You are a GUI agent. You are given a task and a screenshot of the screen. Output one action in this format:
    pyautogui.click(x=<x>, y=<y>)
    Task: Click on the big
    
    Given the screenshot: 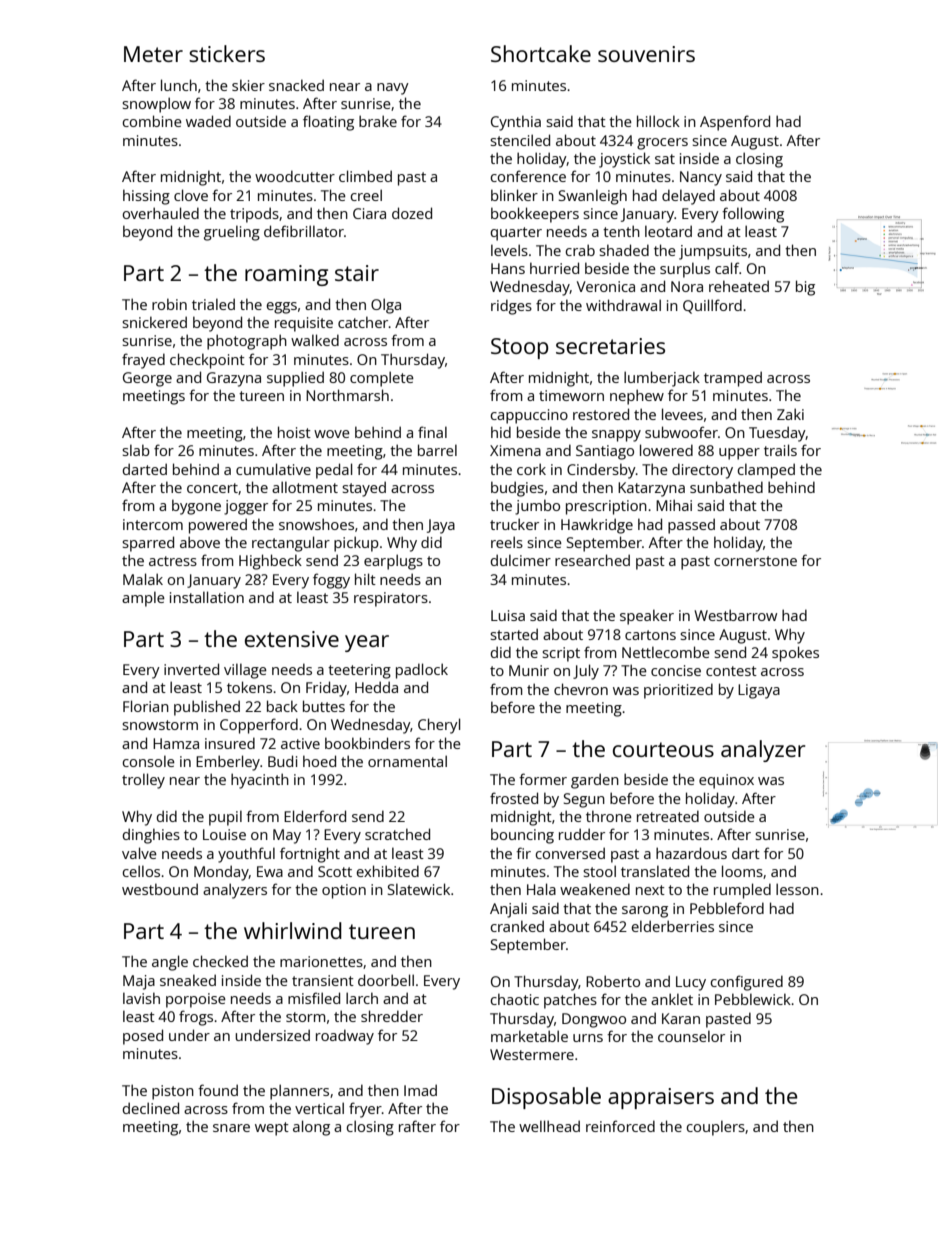 What is the action you would take?
    pyautogui.click(x=805, y=288)
